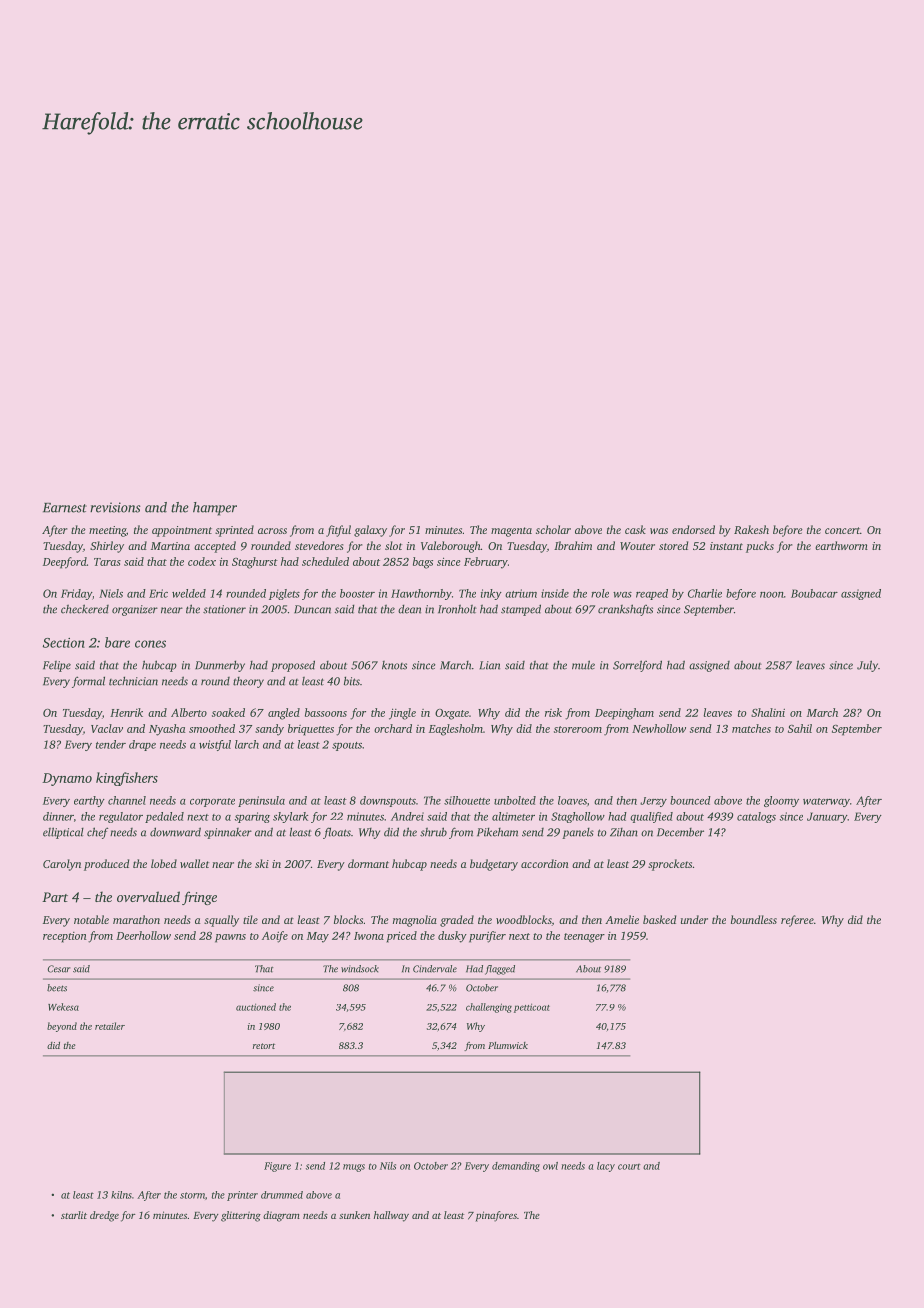  I want to click on mugs, so click(354, 1168).
